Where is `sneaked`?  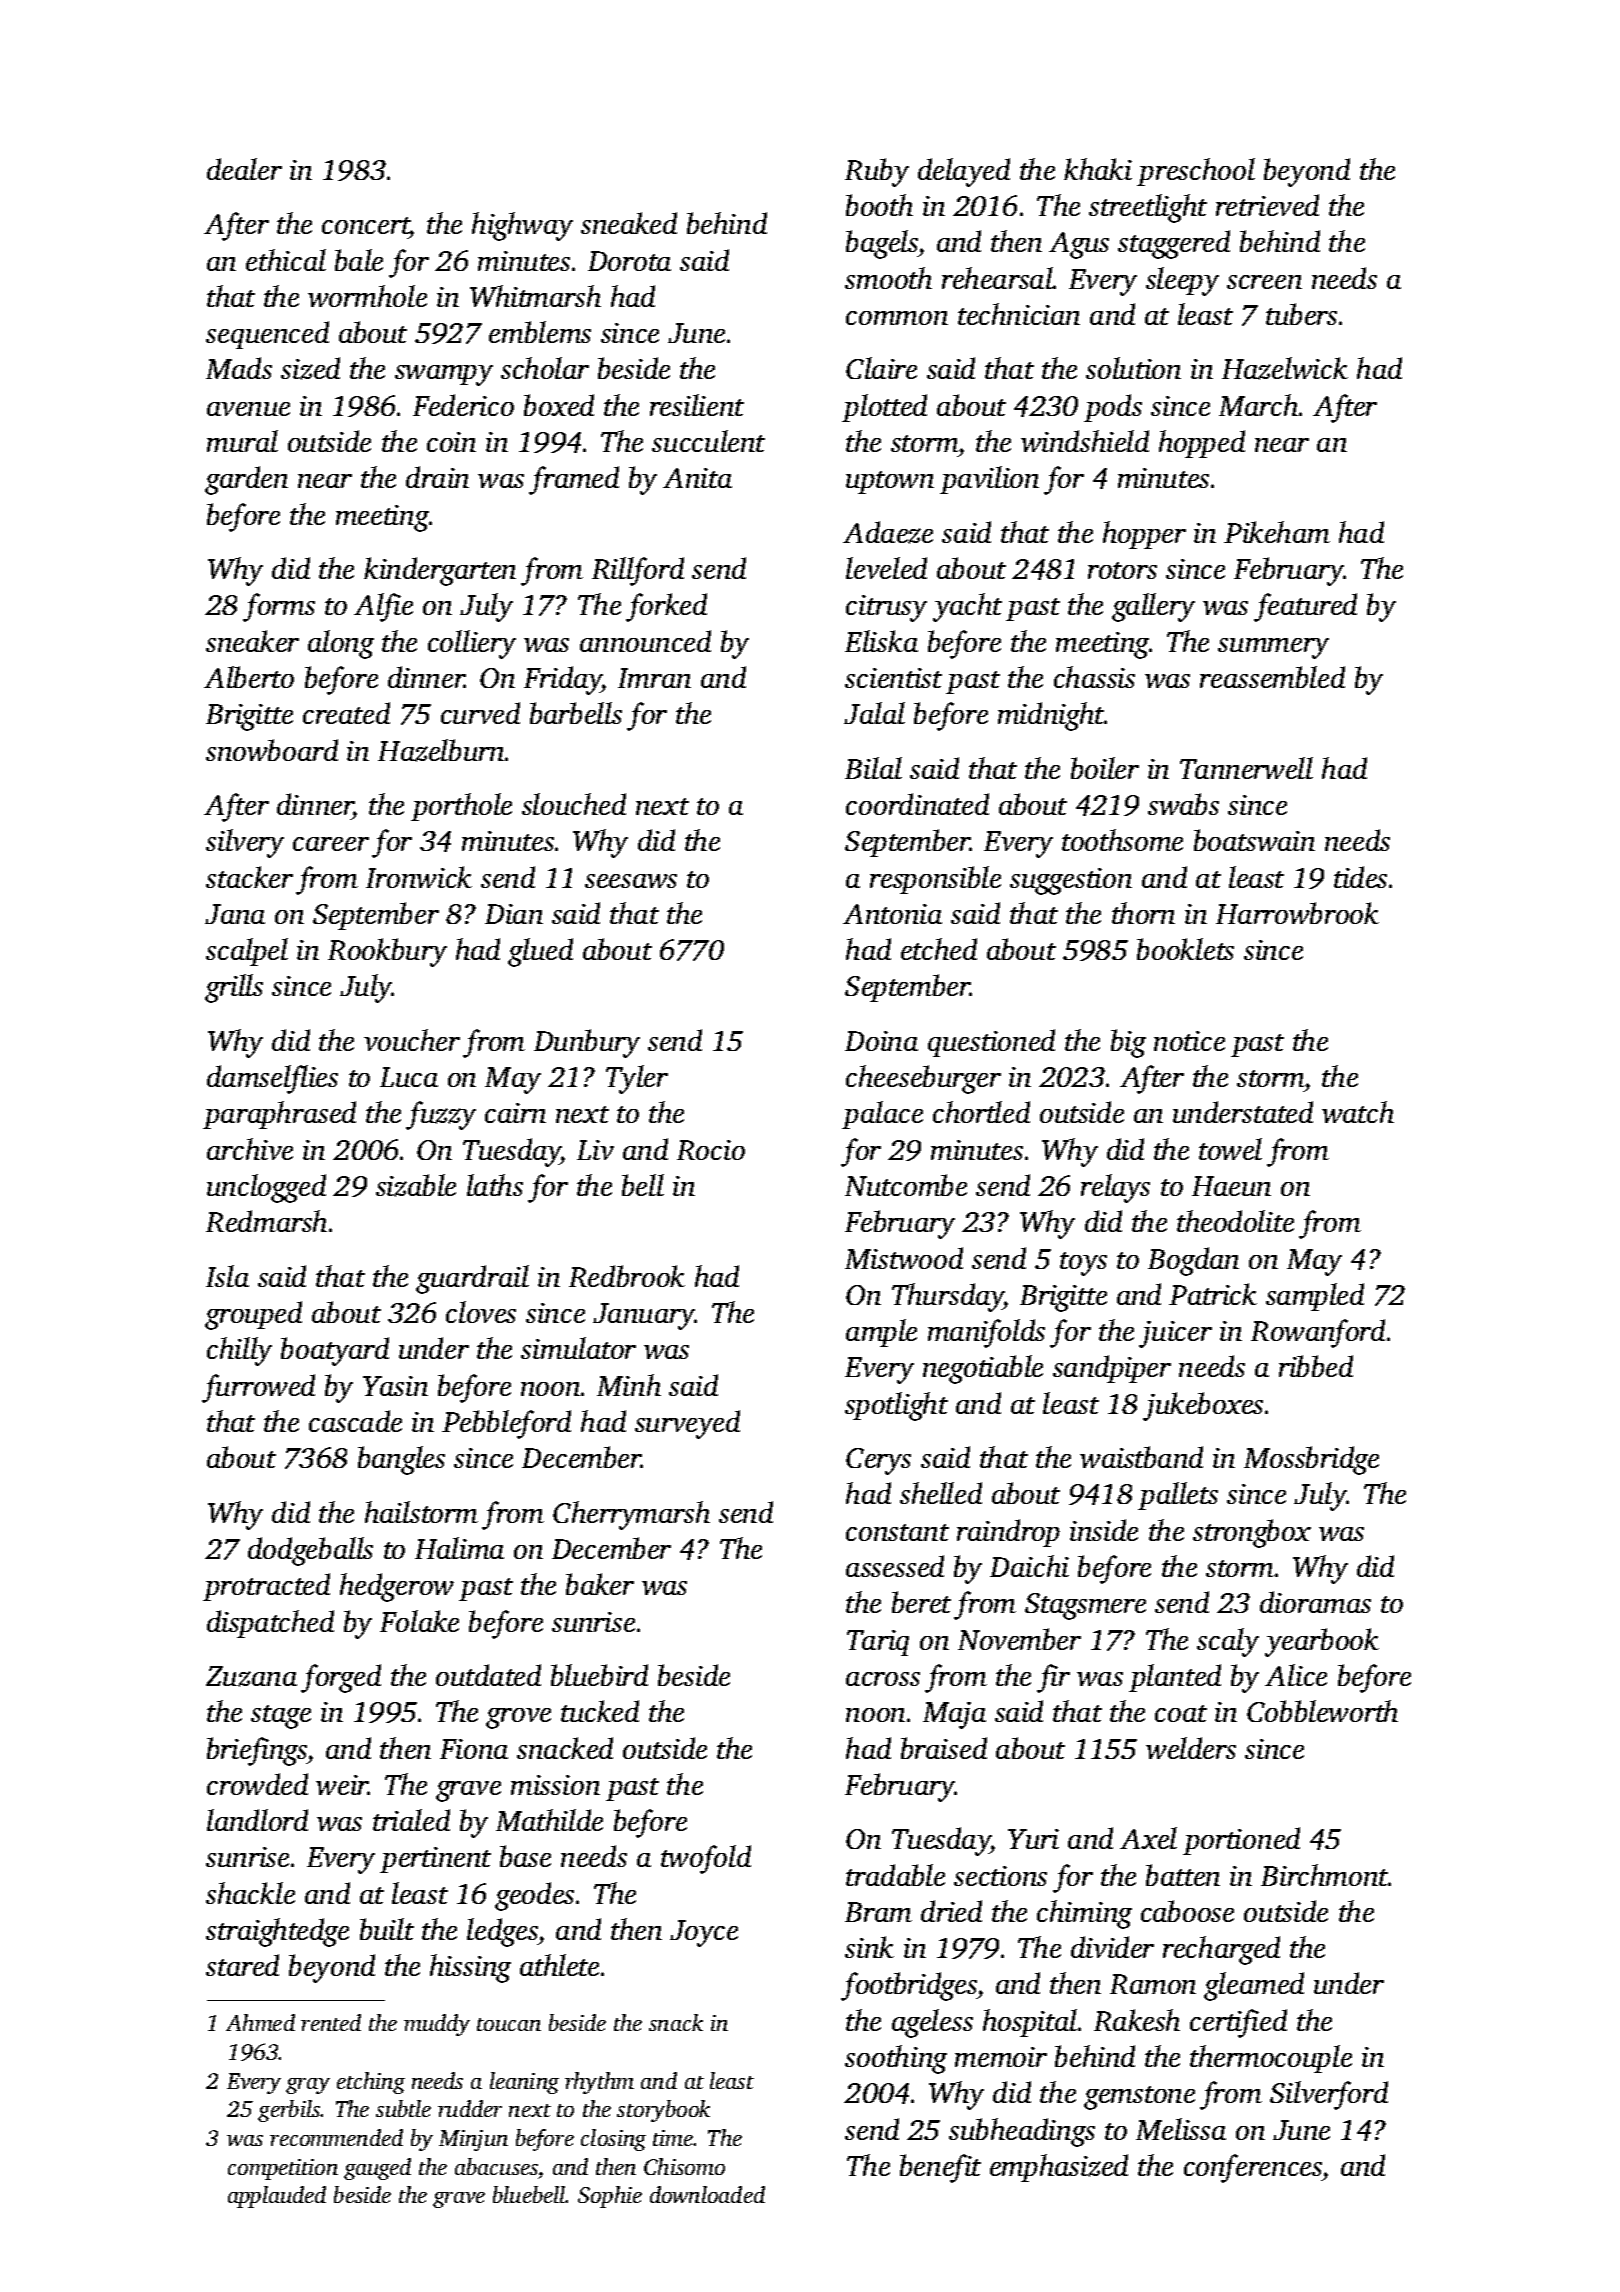 sneaked is located at coordinates (629, 223).
